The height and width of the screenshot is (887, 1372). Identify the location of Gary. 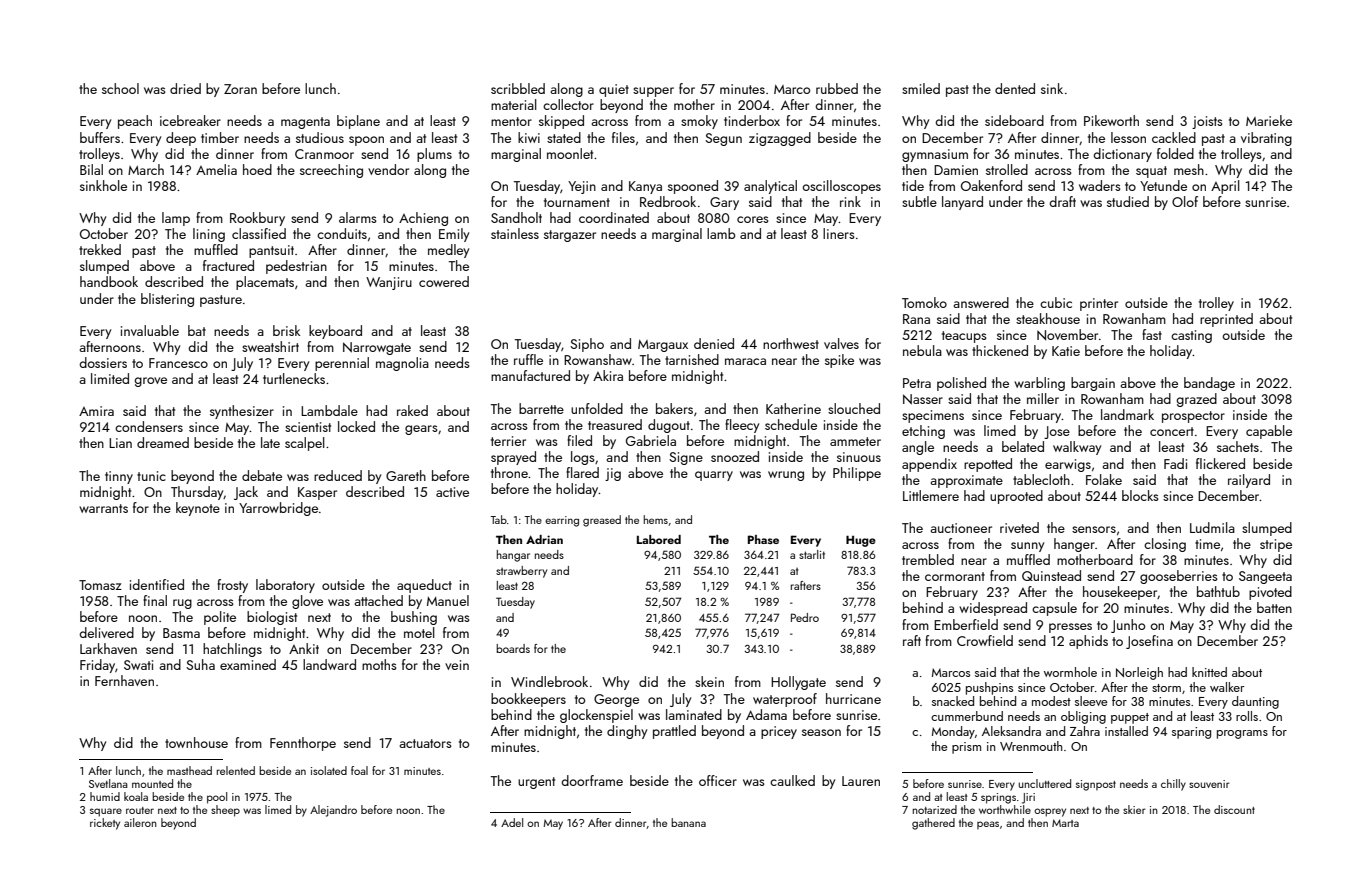
(724, 203).
